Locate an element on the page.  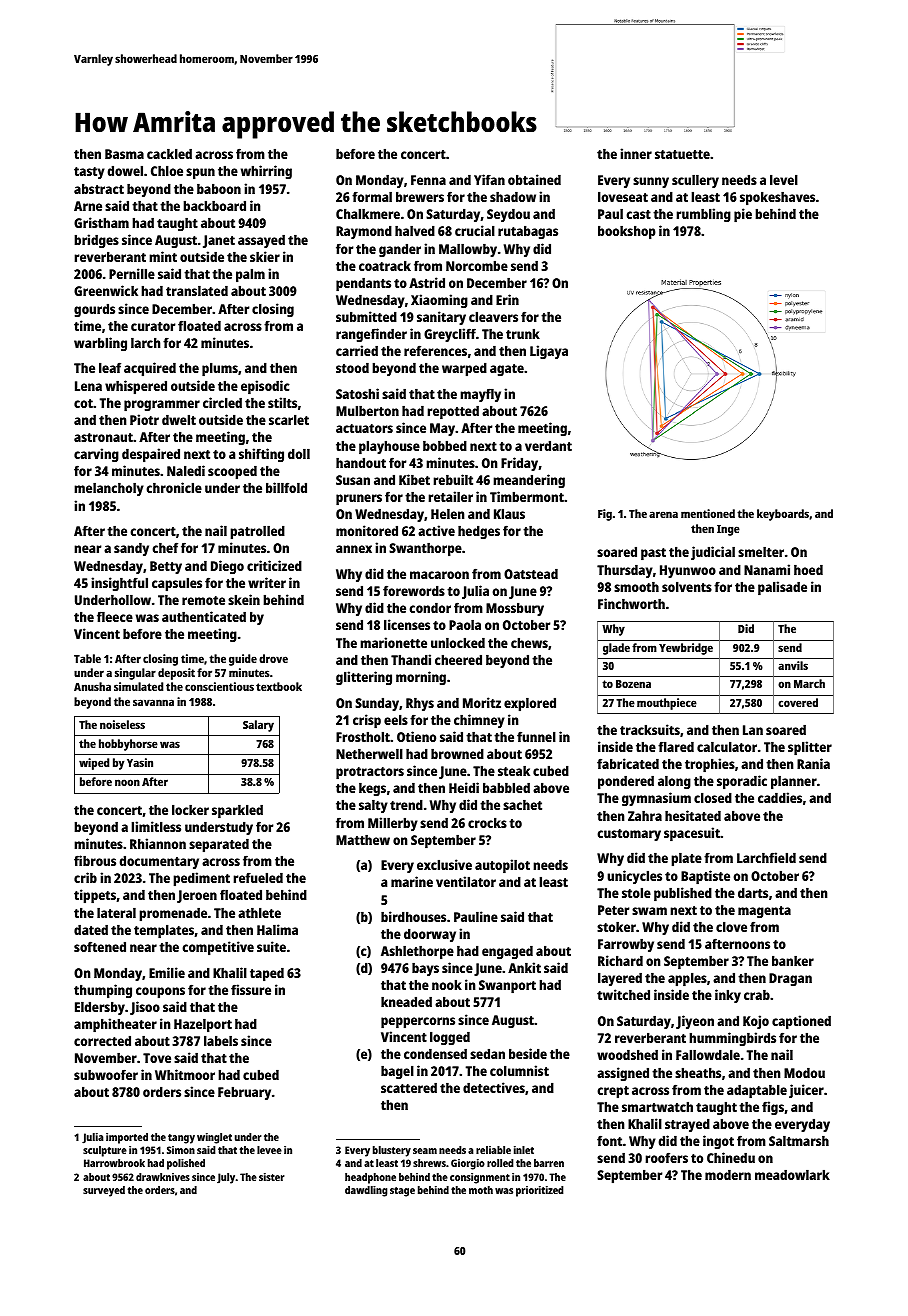
Salary is located at coordinates (258, 726).
